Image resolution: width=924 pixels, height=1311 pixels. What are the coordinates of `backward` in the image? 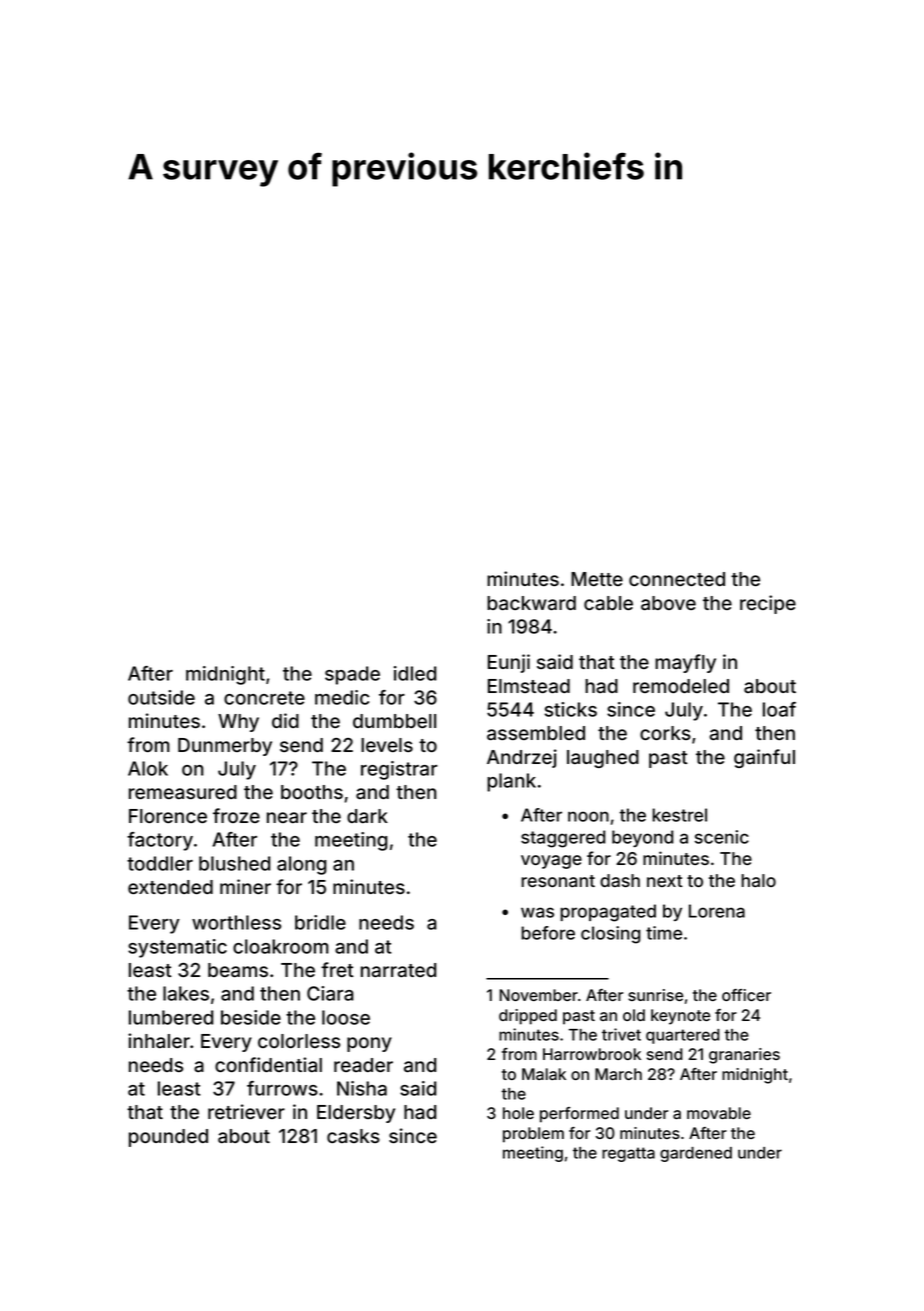 It's located at (531, 603).
